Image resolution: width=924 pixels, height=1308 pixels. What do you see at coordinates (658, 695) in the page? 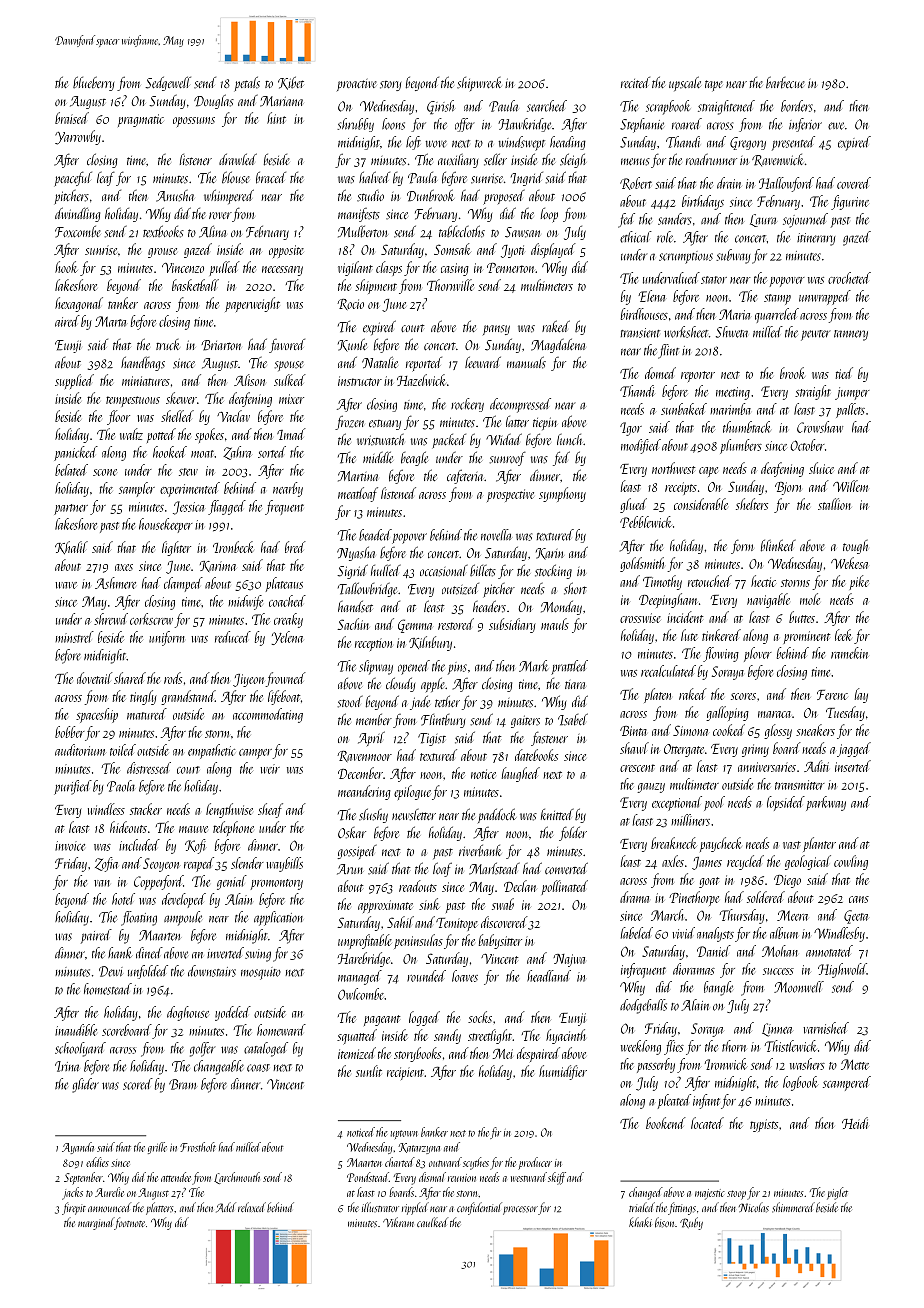
I see `platen` at bounding box center [658, 695].
